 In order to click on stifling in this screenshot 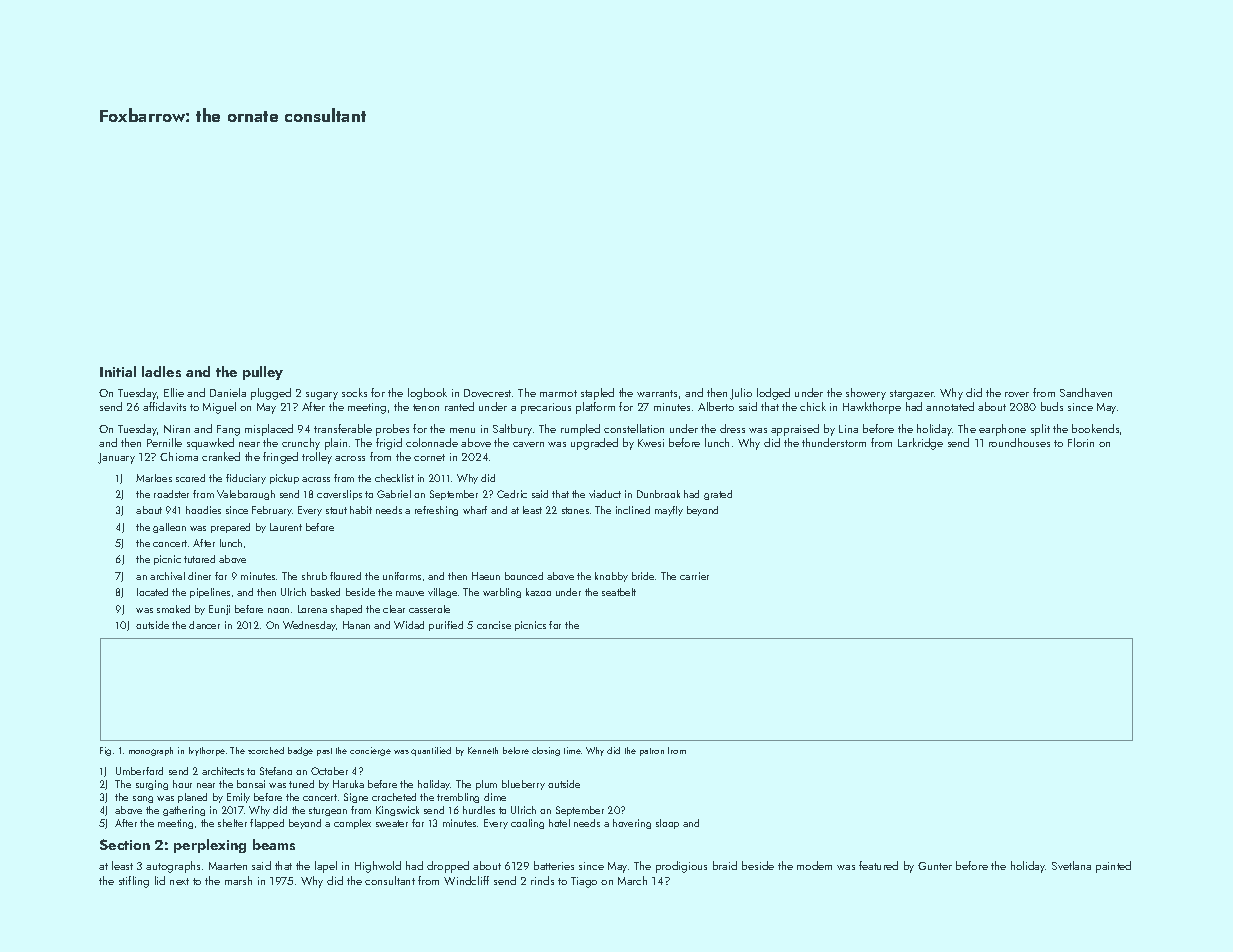, I will do `click(134, 882)`.
